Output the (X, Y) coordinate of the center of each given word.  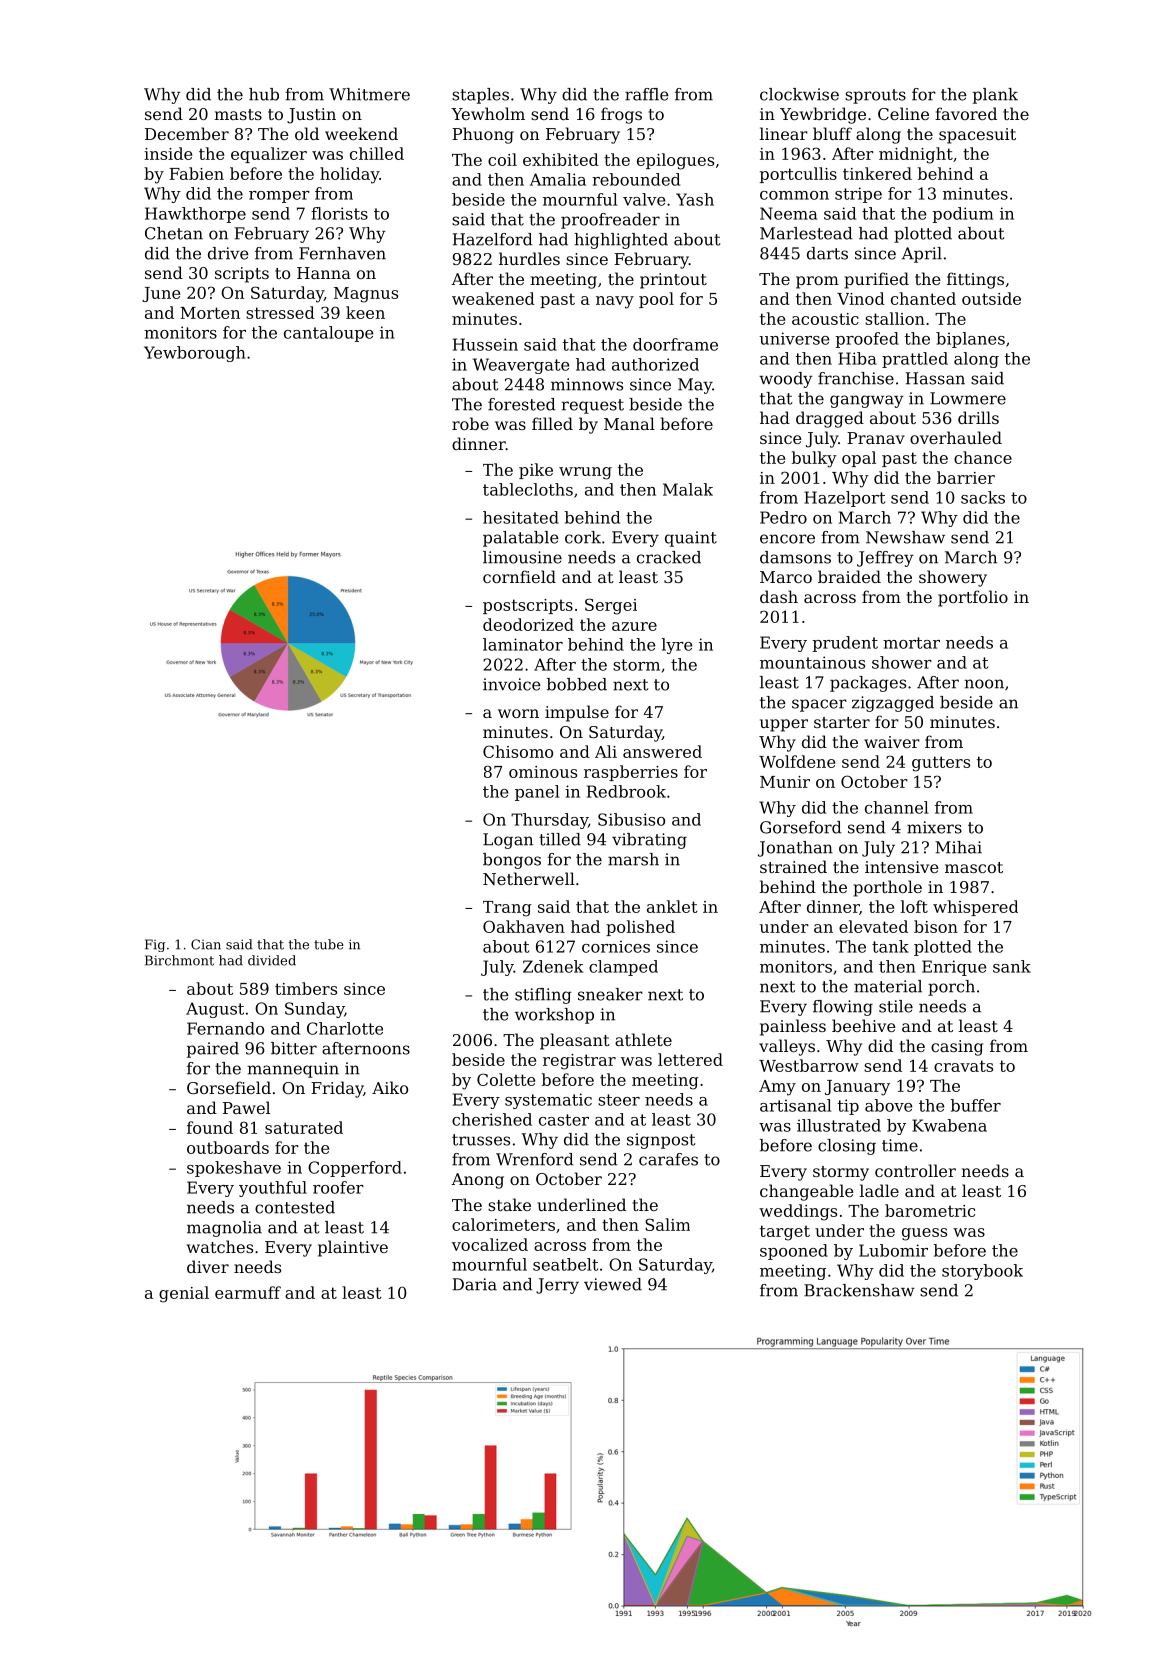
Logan (508, 841)
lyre (677, 646)
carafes (668, 1159)
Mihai (958, 847)
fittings (975, 280)
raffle (647, 94)
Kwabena (949, 1125)
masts (238, 114)
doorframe (675, 344)
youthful (273, 1189)
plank (995, 96)
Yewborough (195, 354)
